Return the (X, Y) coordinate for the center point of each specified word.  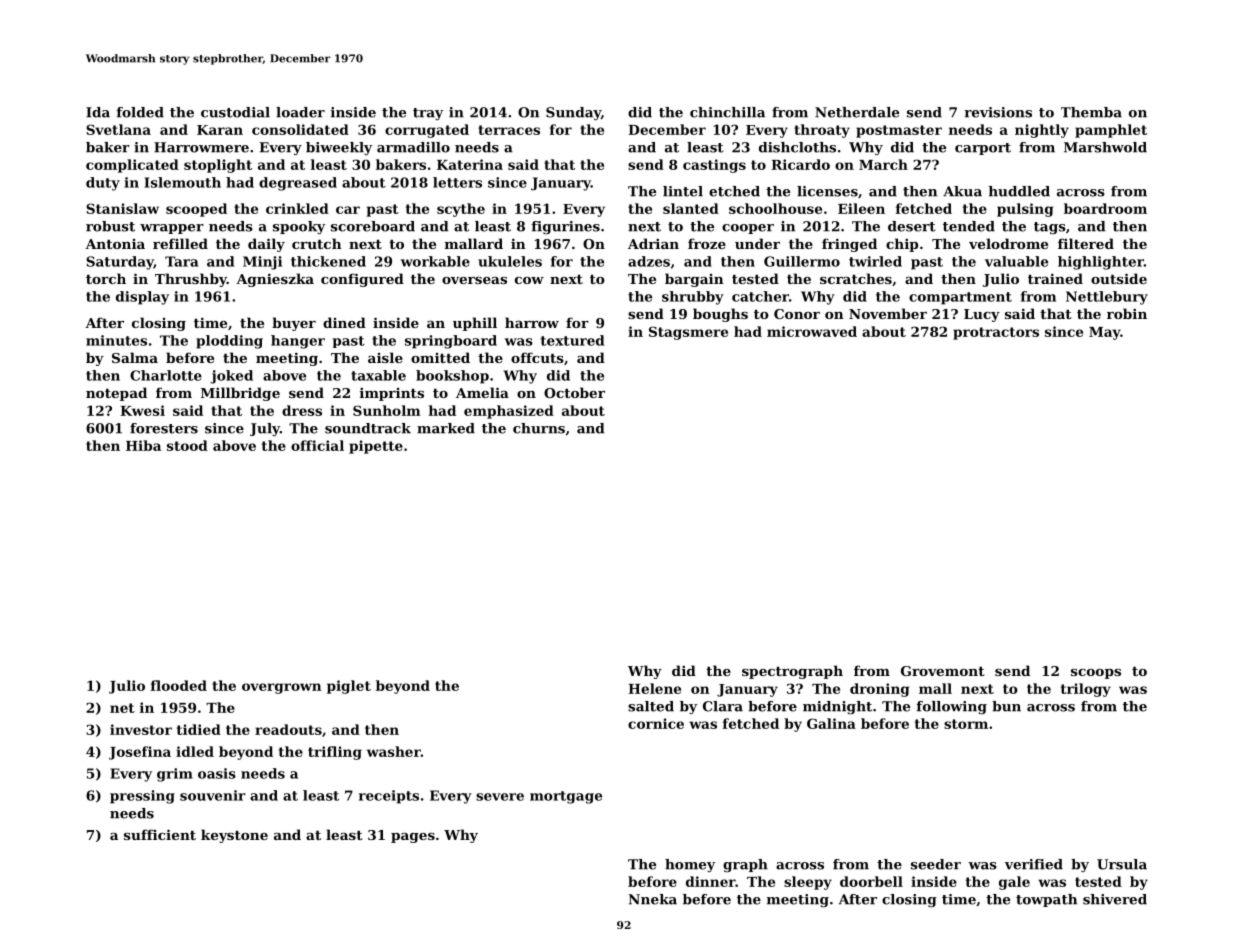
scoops (1096, 674)
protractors (996, 333)
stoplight (218, 166)
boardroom (1105, 208)
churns (539, 428)
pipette (376, 447)
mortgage (566, 797)
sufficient (160, 834)
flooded (179, 685)
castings (714, 166)
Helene (654, 688)
